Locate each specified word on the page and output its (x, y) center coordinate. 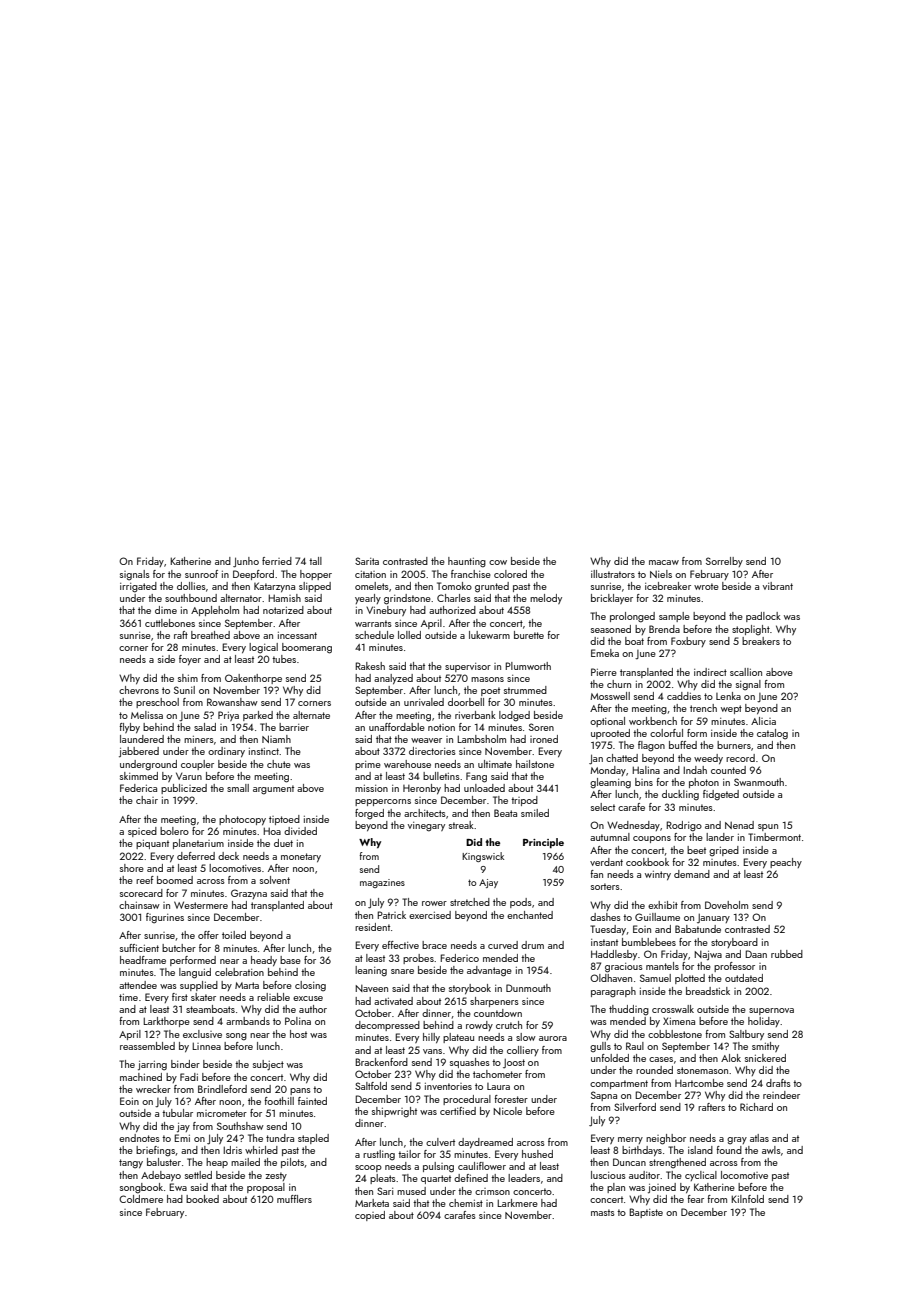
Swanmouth (759, 782)
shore (132, 868)
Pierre (604, 672)
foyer (190, 660)
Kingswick (483, 857)
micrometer (222, 1113)
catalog (772, 734)
